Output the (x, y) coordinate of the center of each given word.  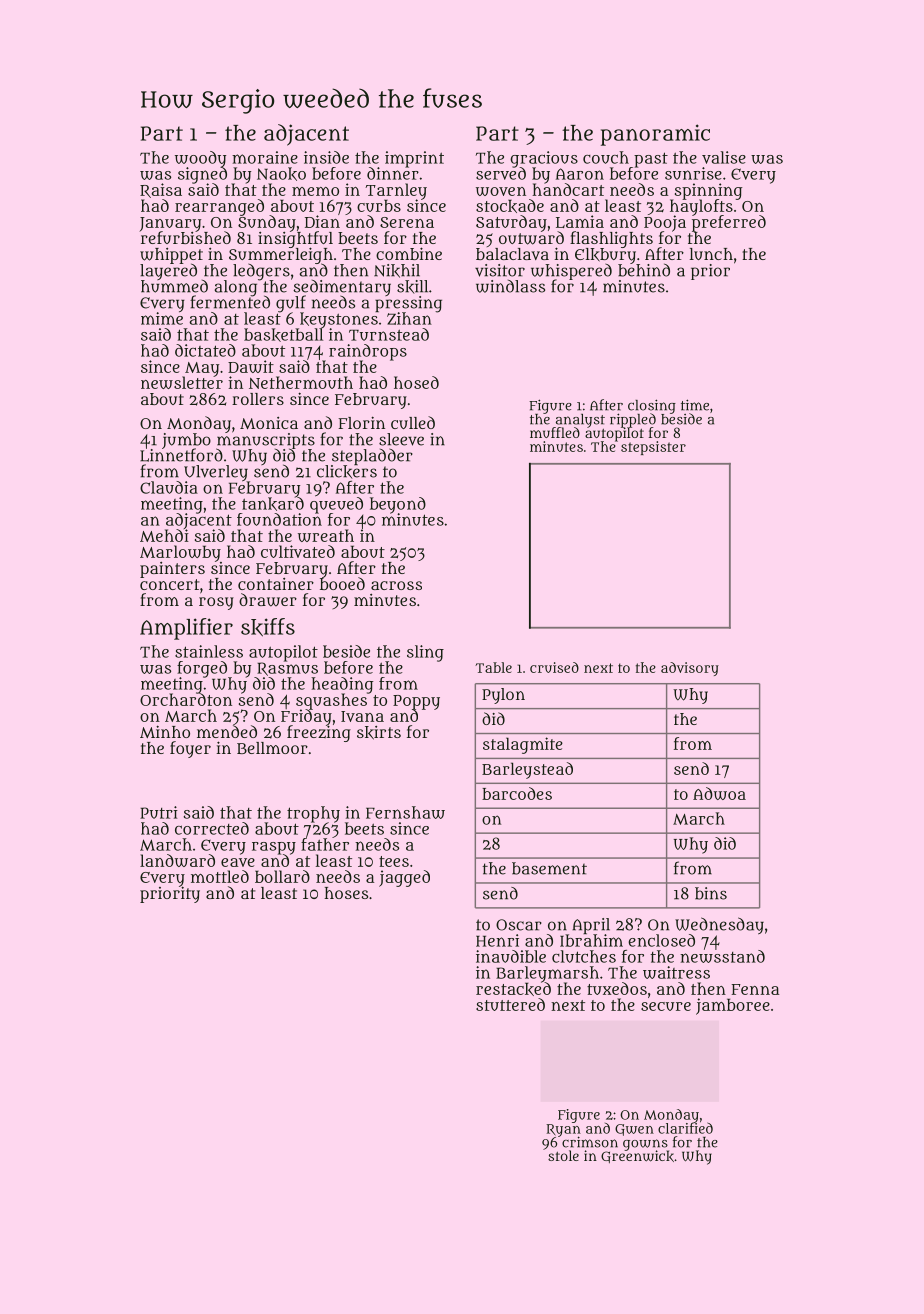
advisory (690, 669)
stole (563, 1155)
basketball (283, 335)
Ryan (563, 1130)
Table (493, 667)
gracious (544, 159)
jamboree (733, 1006)
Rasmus (287, 669)
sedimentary (342, 288)
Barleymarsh (547, 974)
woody (200, 159)
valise (724, 157)
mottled (220, 876)
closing (652, 406)
